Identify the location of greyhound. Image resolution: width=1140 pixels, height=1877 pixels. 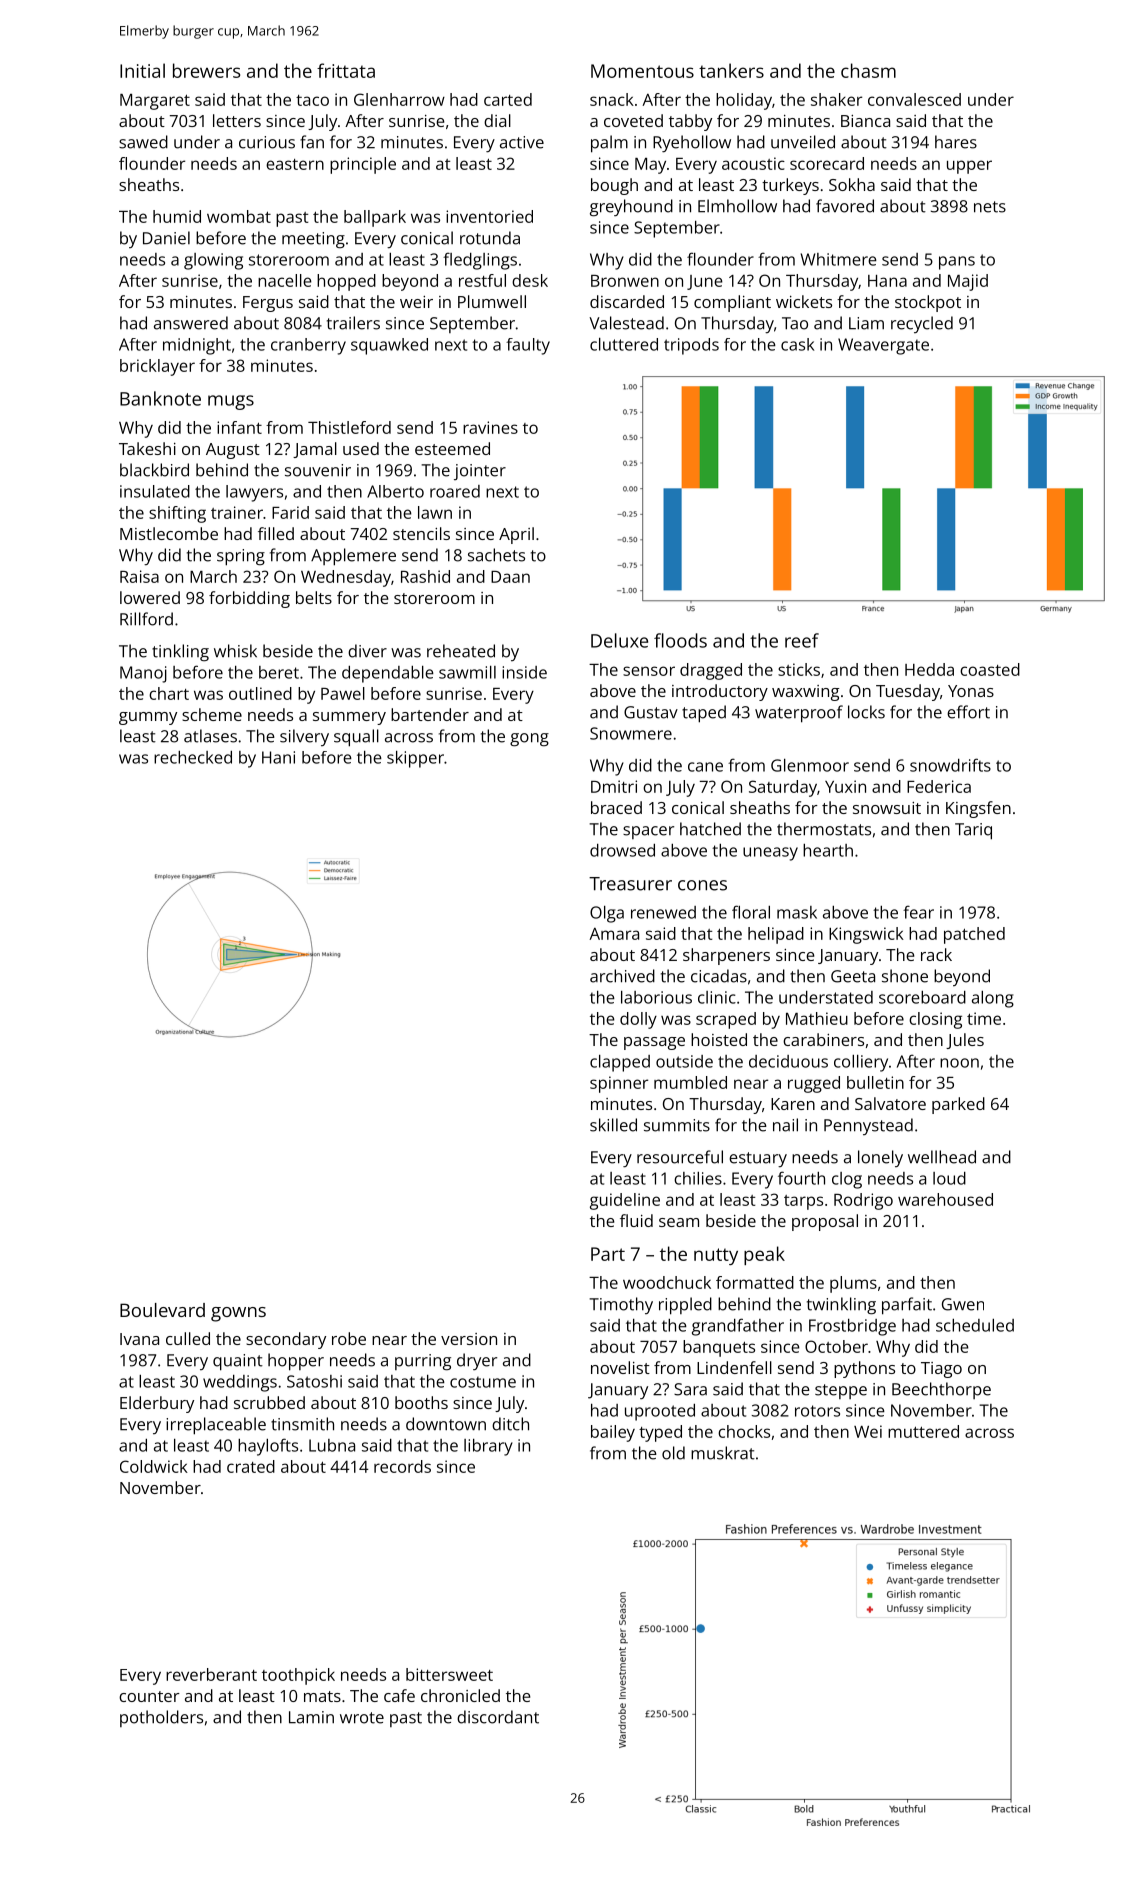
(631, 208).
